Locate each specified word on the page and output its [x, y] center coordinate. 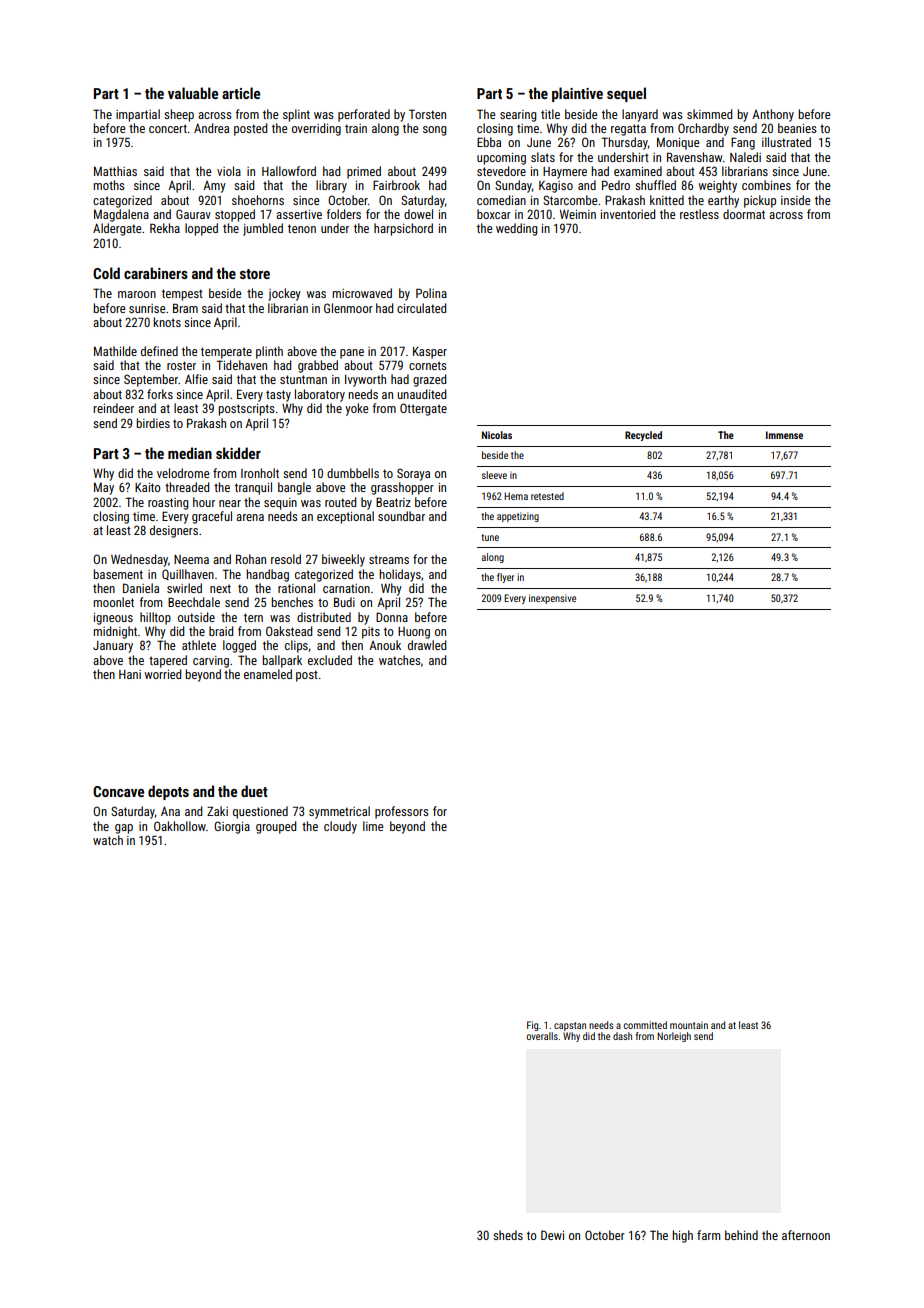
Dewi [552, 1235]
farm [708, 1235]
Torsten [427, 114]
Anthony [773, 115]
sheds [508, 1235]
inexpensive [552, 599]
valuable [193, 93]
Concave [118, 791]
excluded [330, 660]
